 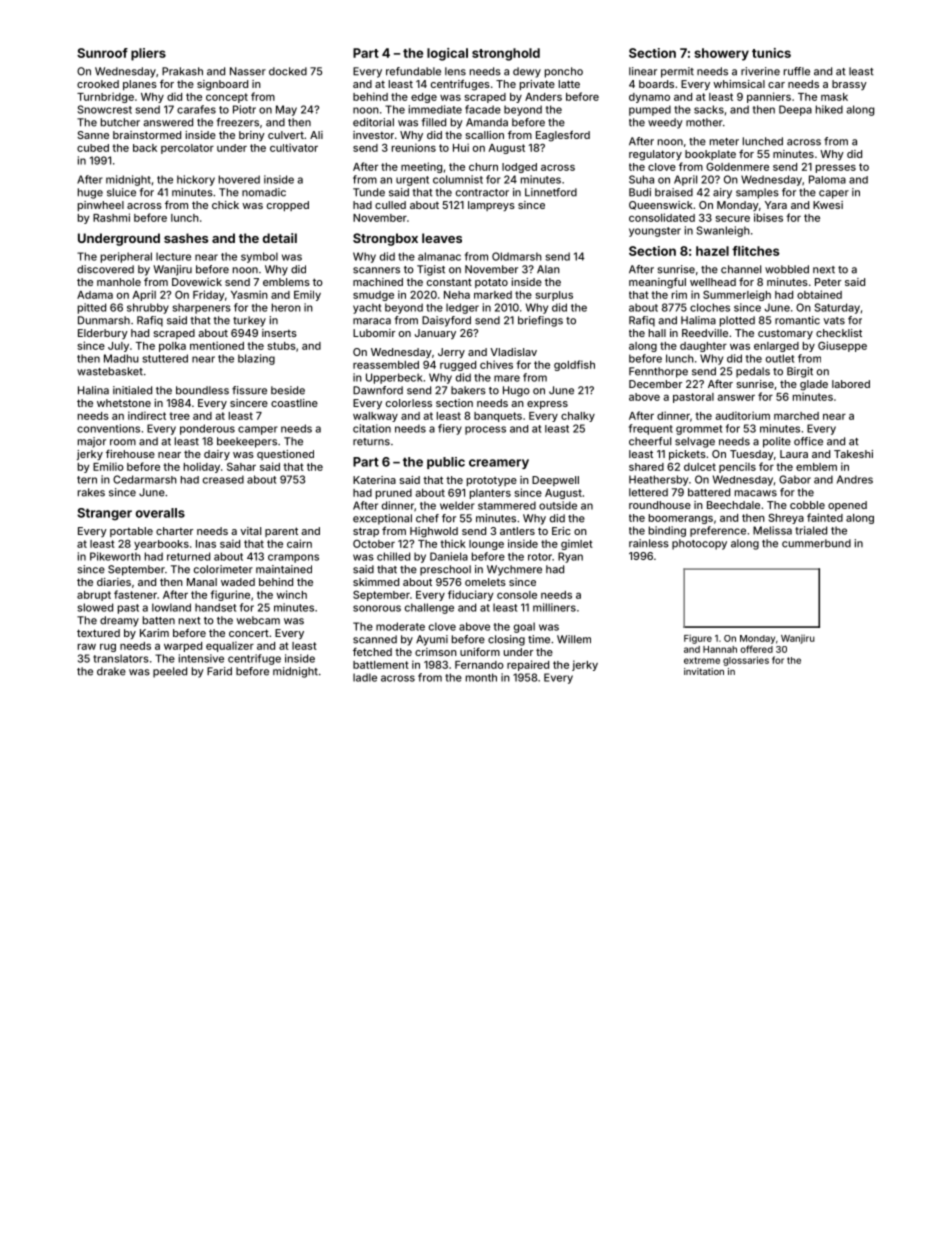 What do you see at coordinates (281, 346) in the screenshot?
I see `stubs` at bounding box center [281, 346].
